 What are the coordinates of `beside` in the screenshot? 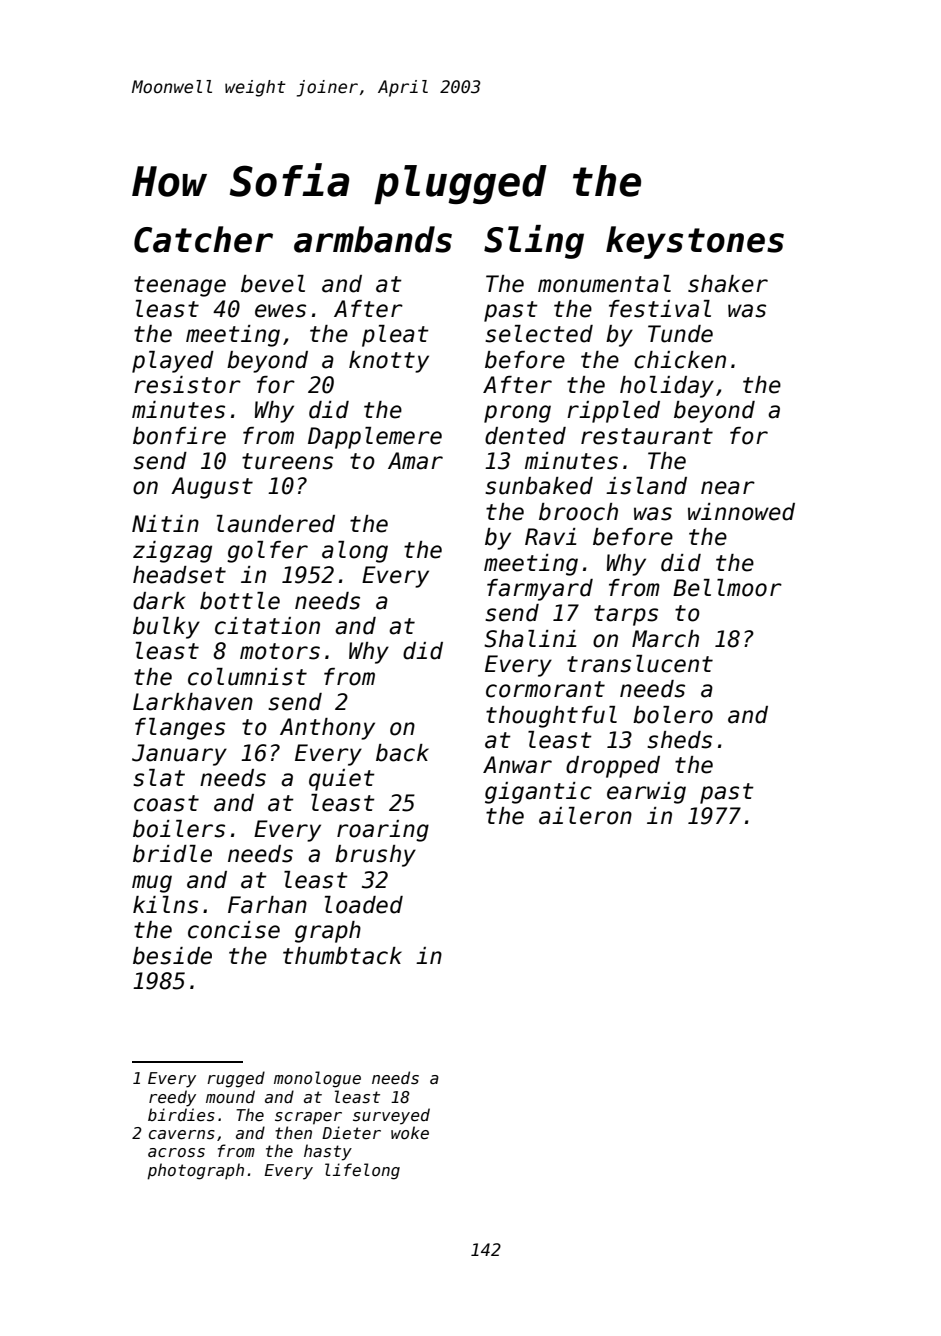 It's located at (172, 956).
